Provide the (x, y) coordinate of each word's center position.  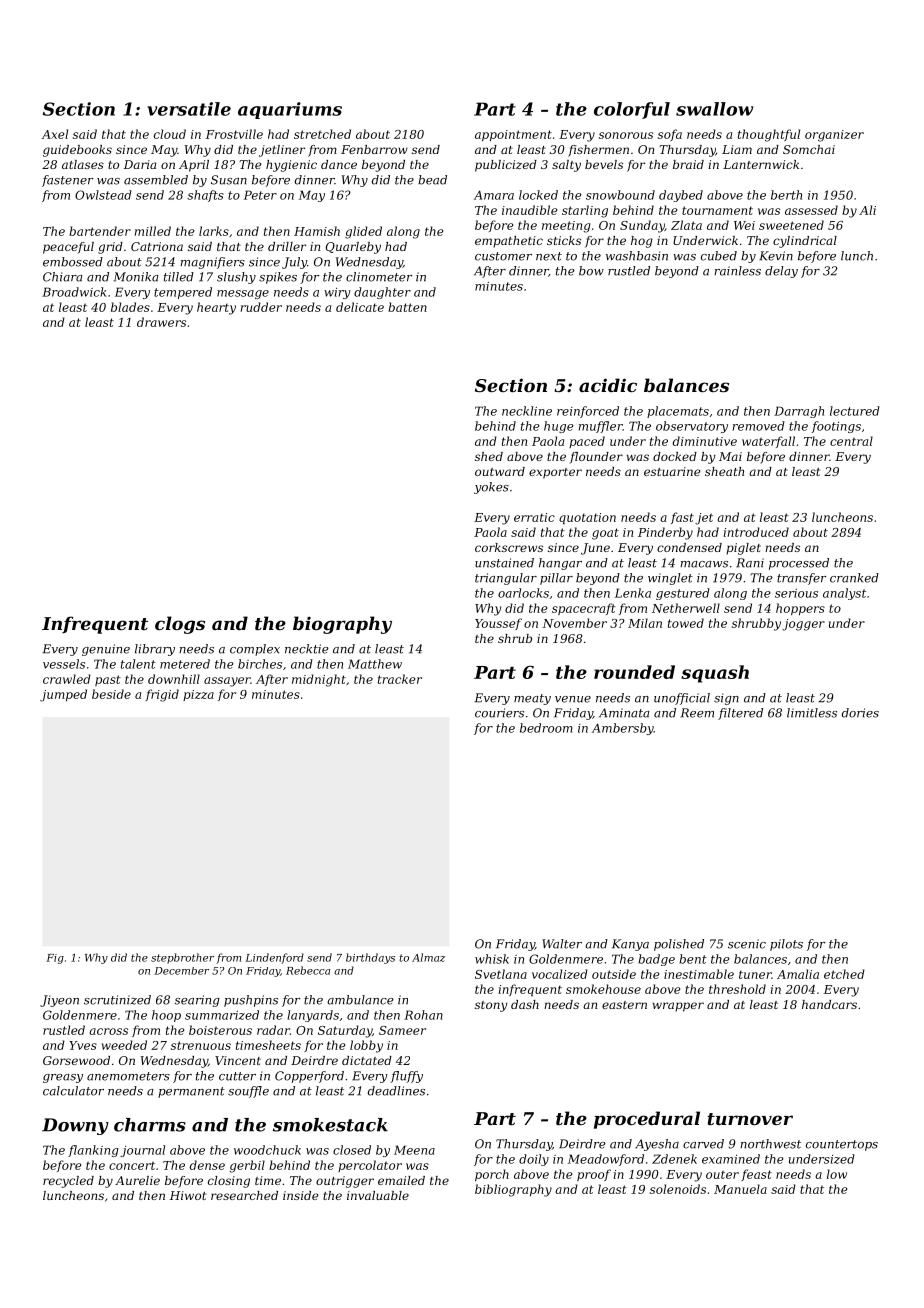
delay (781, 272)
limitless (812, 713)
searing (197, 1001)
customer (503, 256)
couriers (499, 713)
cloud (170, 134)
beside (111, 694)
